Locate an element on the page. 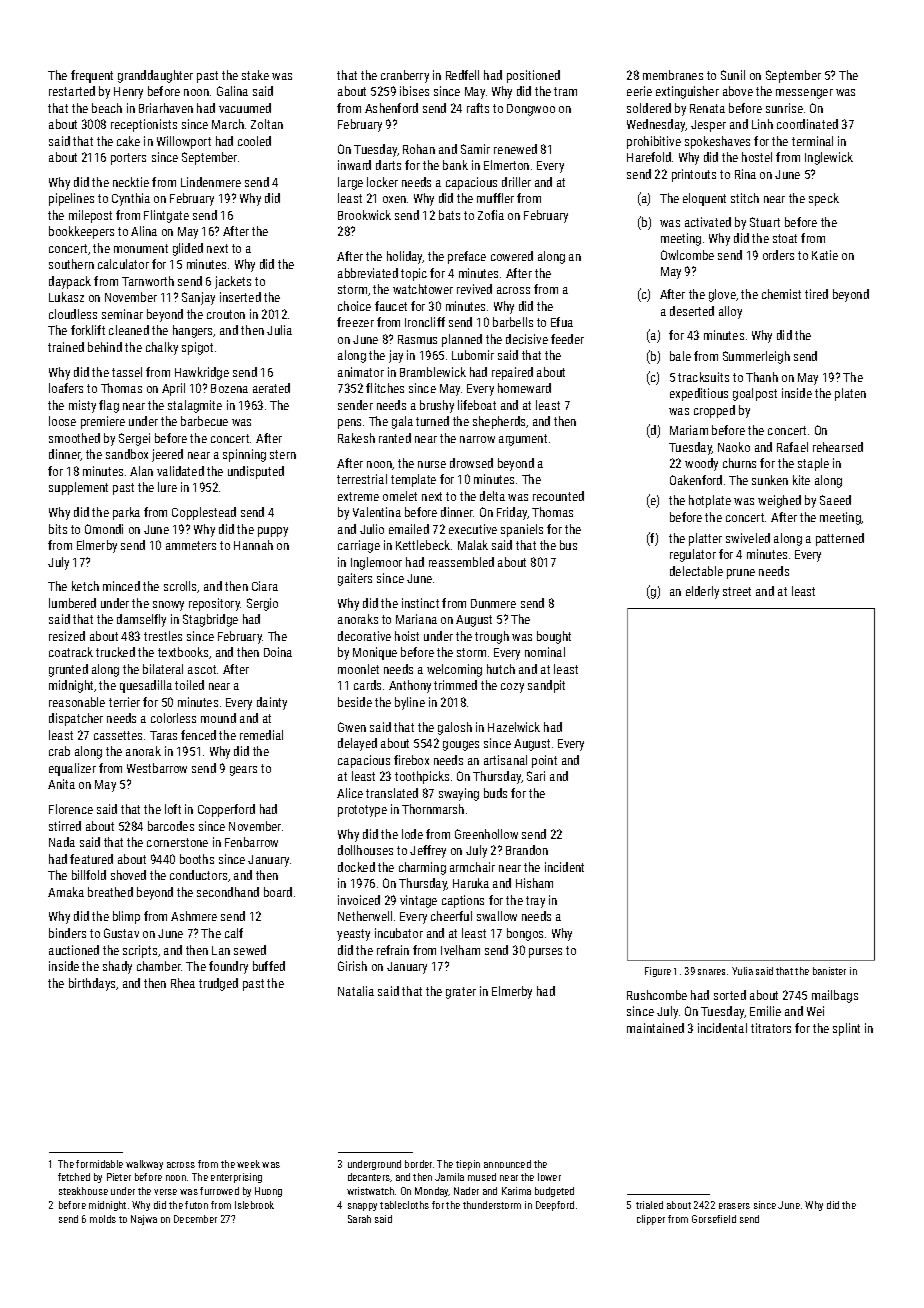 The height and width of the page is (1308, 924). goalpost is located at coordinates (755, 394).
